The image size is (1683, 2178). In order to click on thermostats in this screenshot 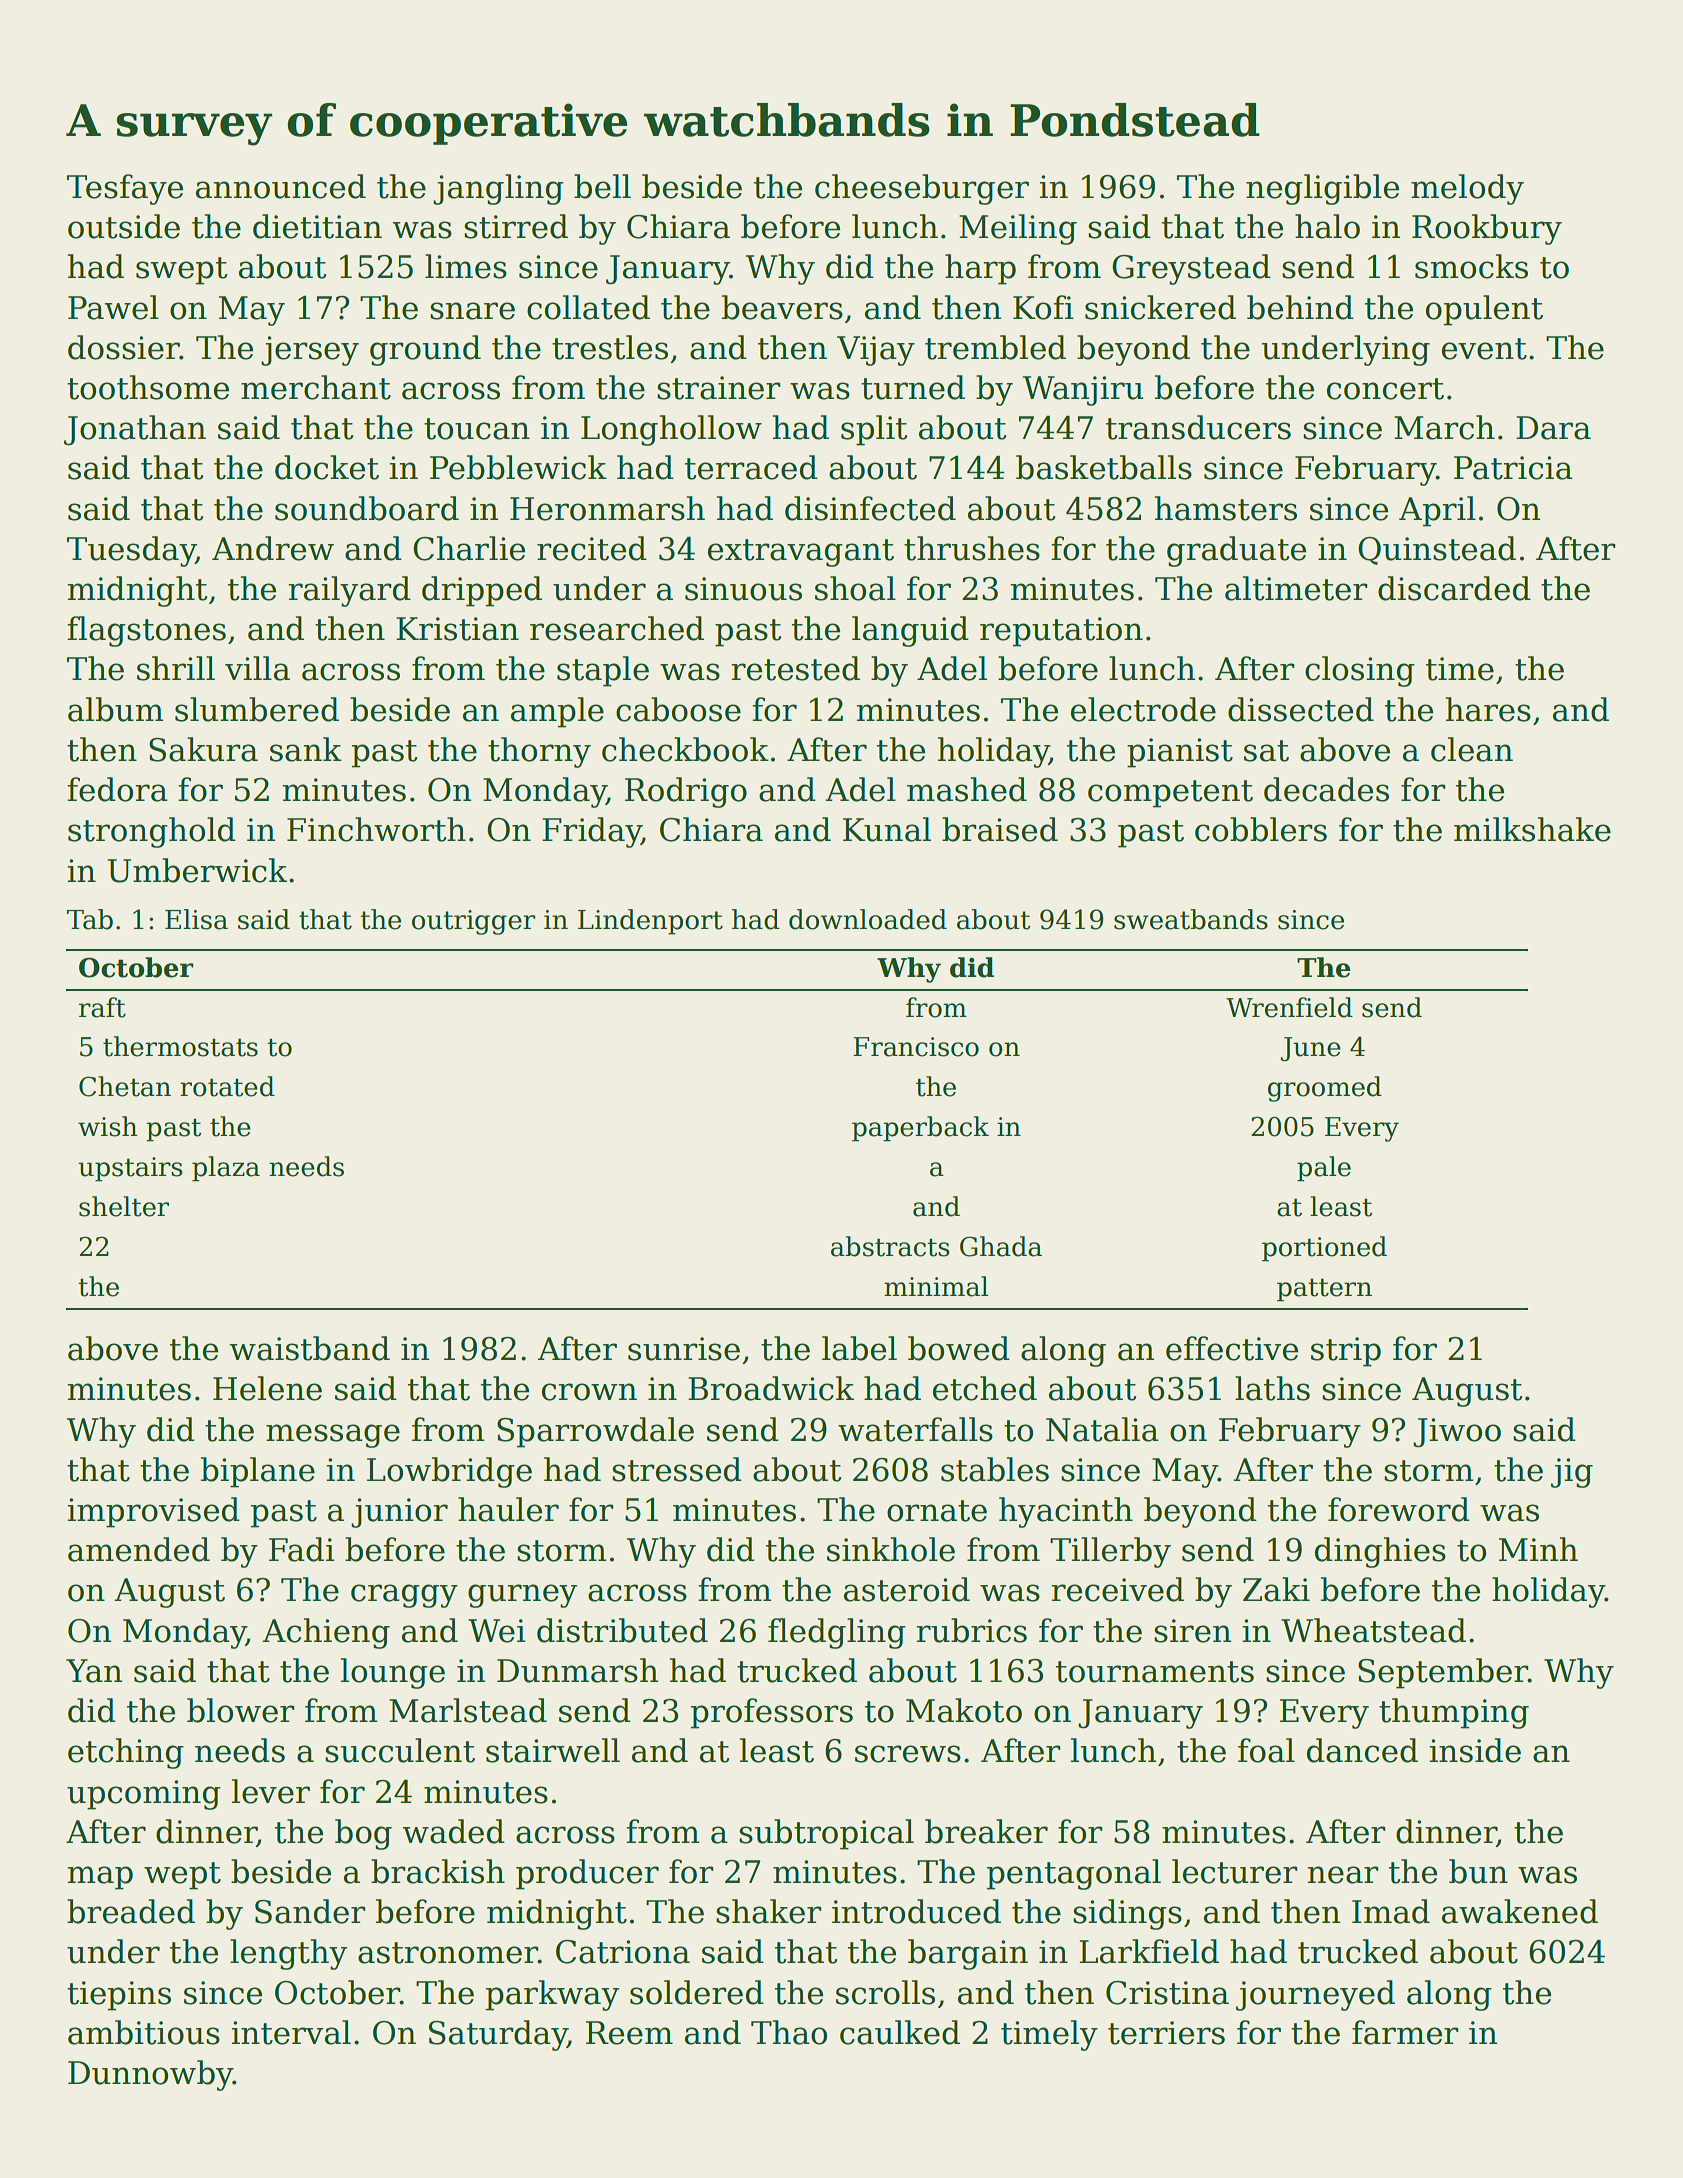, I will do `click(180, 1046)`.
